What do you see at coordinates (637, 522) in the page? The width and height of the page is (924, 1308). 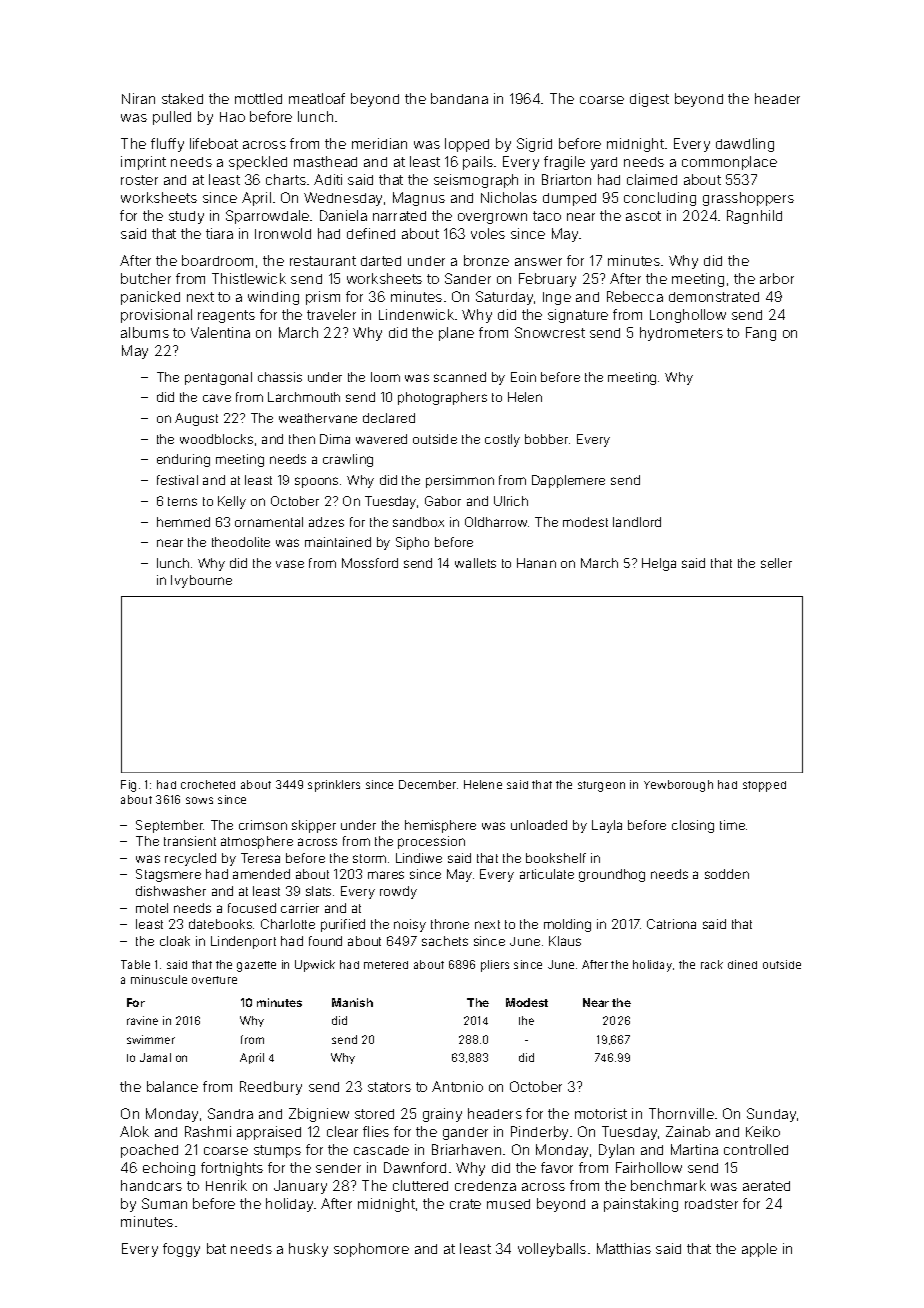 I see `landlord` at bounding box center [637, 522].
